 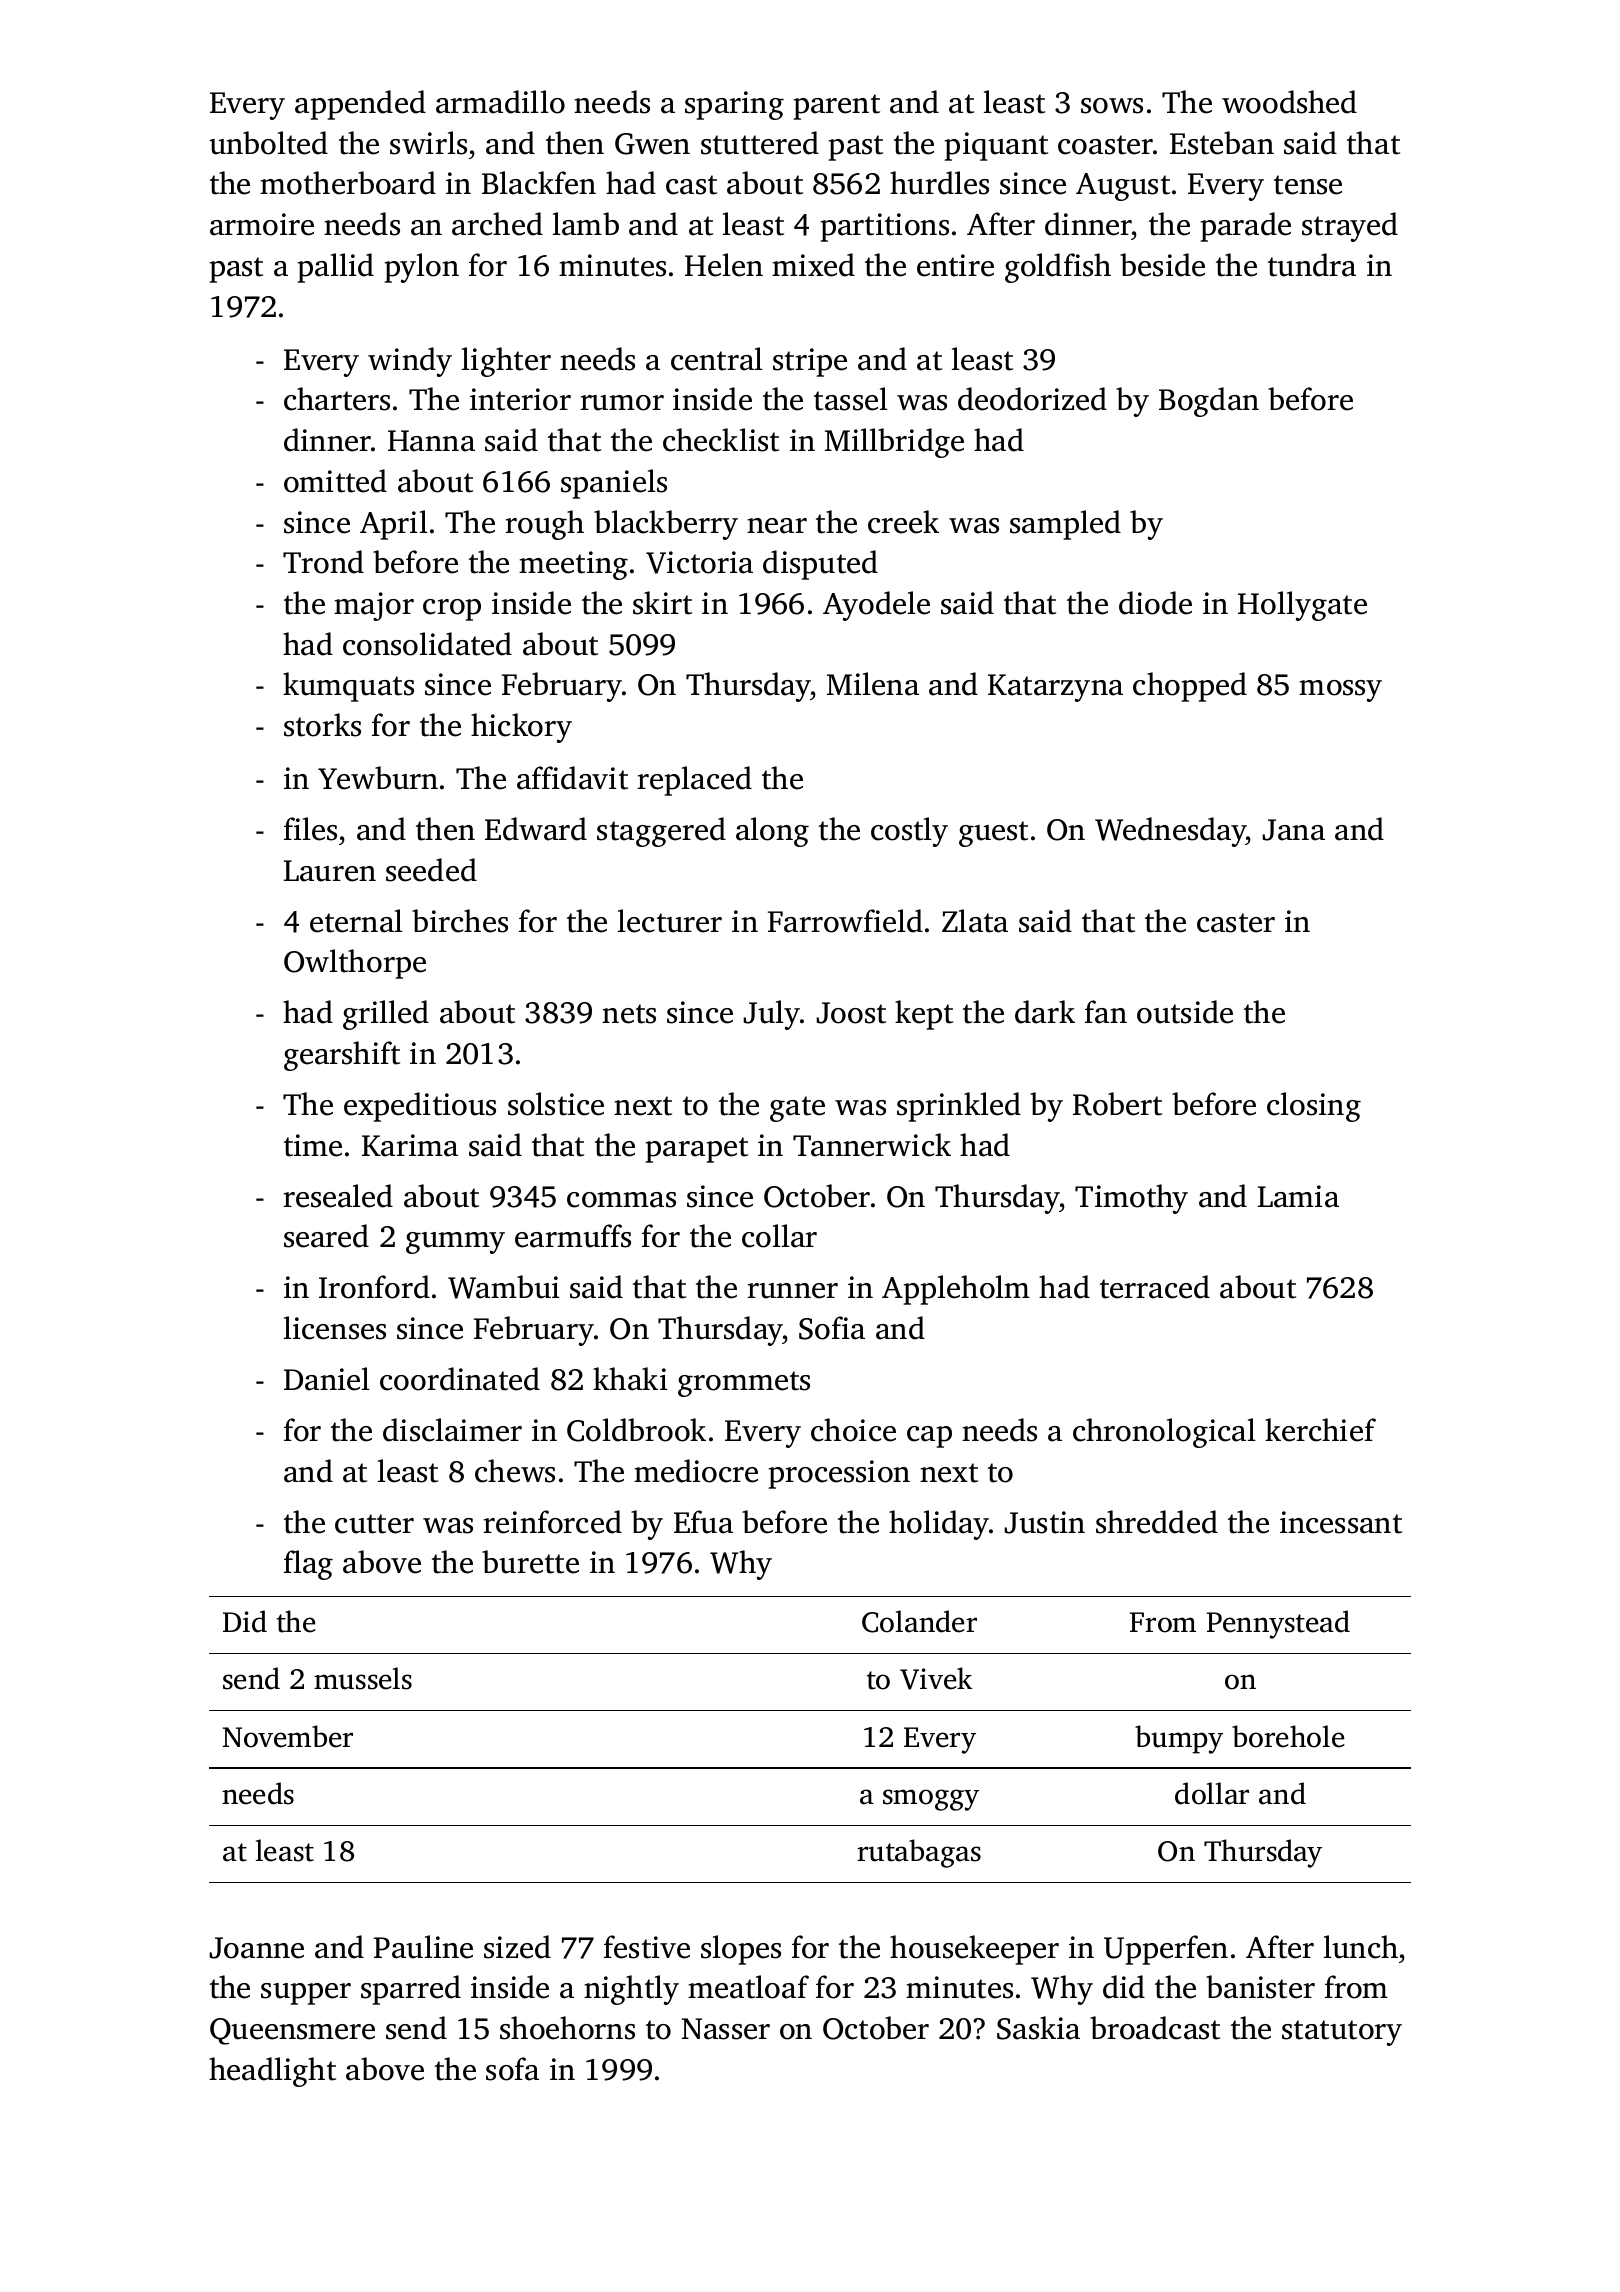 What do you see at coordinates (1032, 399) in the image?
I see `deodorized` at bounding box center [1032, 399].
